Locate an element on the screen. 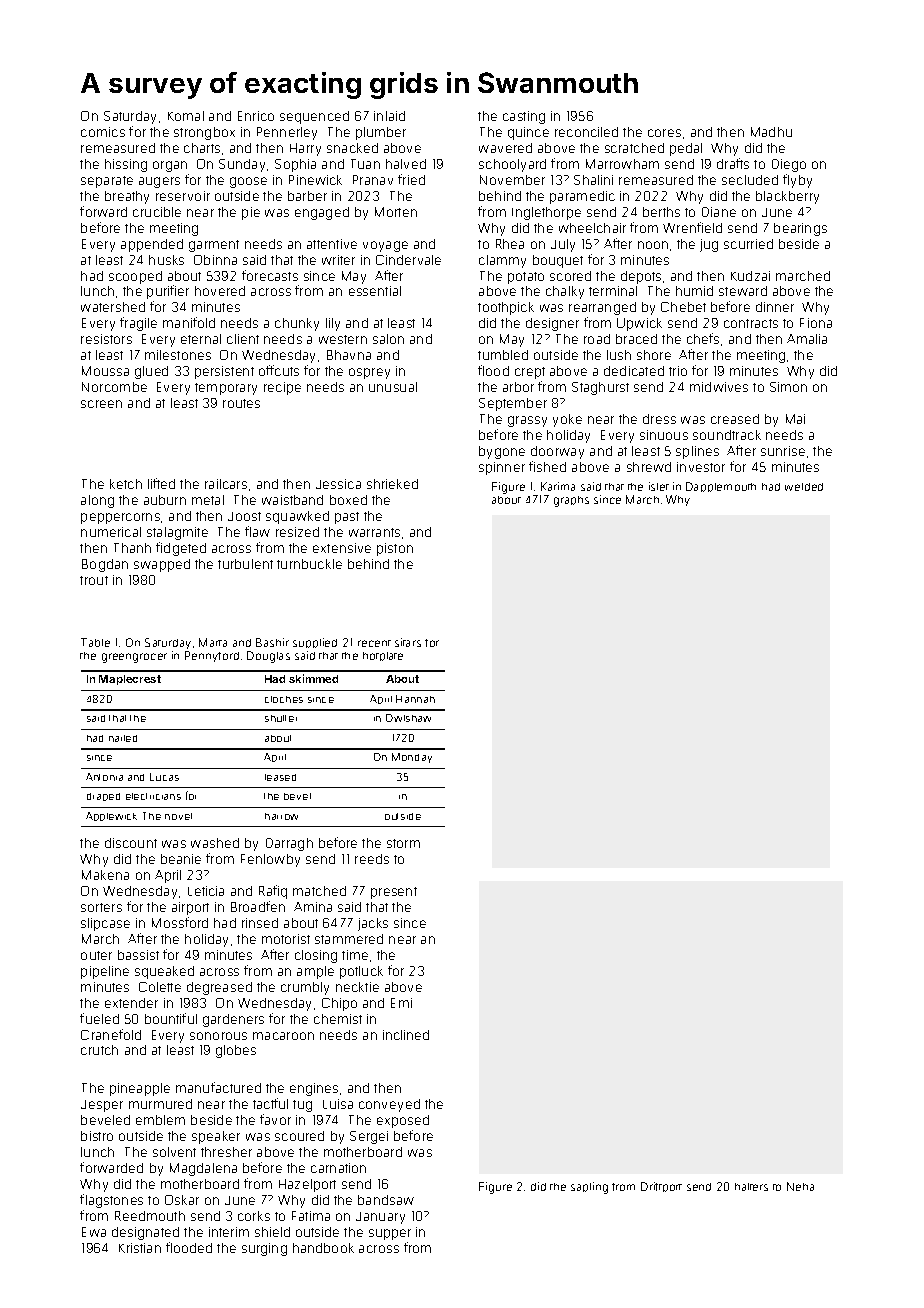 This screenshot has height=1308, width=924. separate is located at coordinates (107, 182).
